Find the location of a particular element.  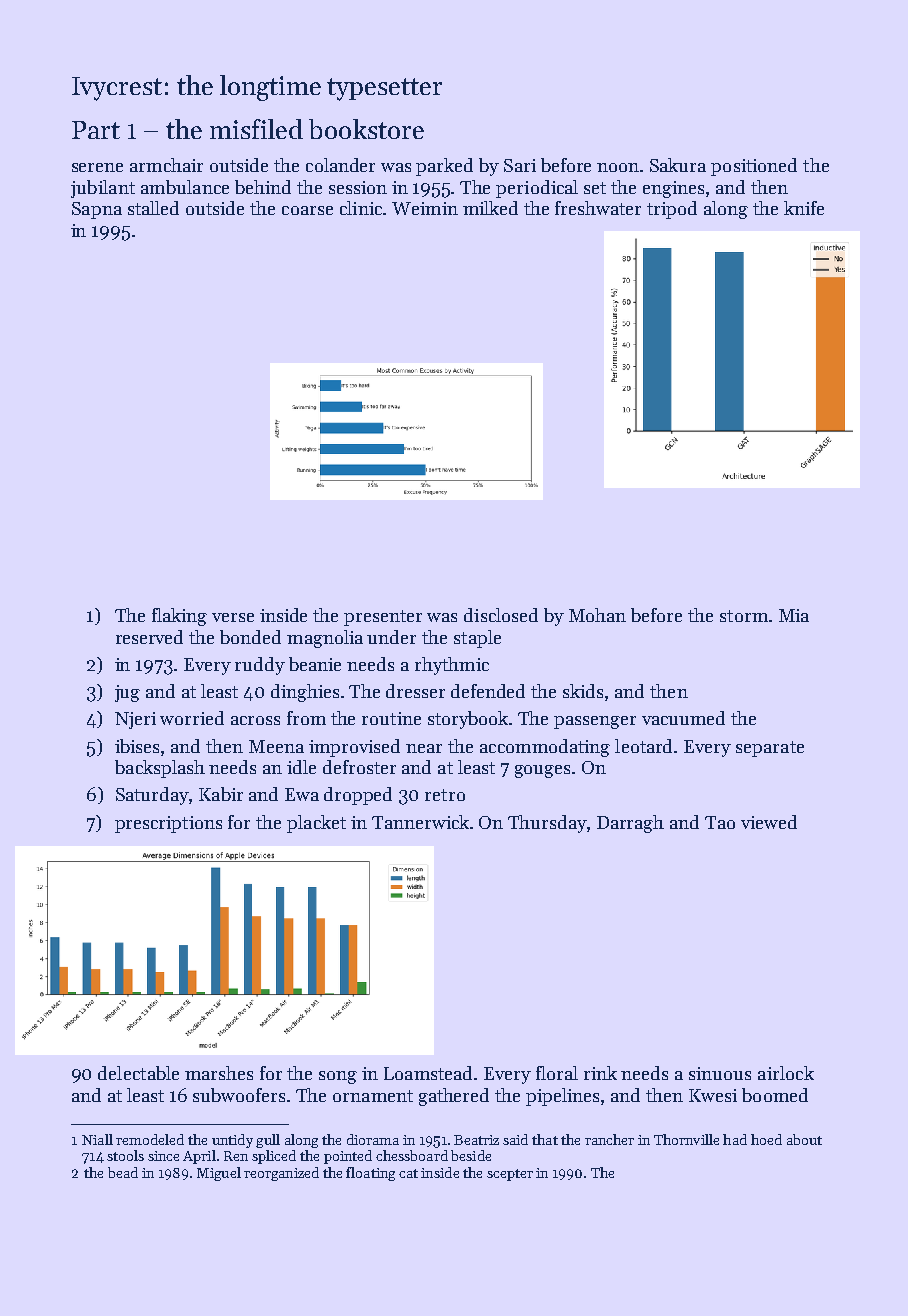

bookstore is located at coordinates (366, 129).
